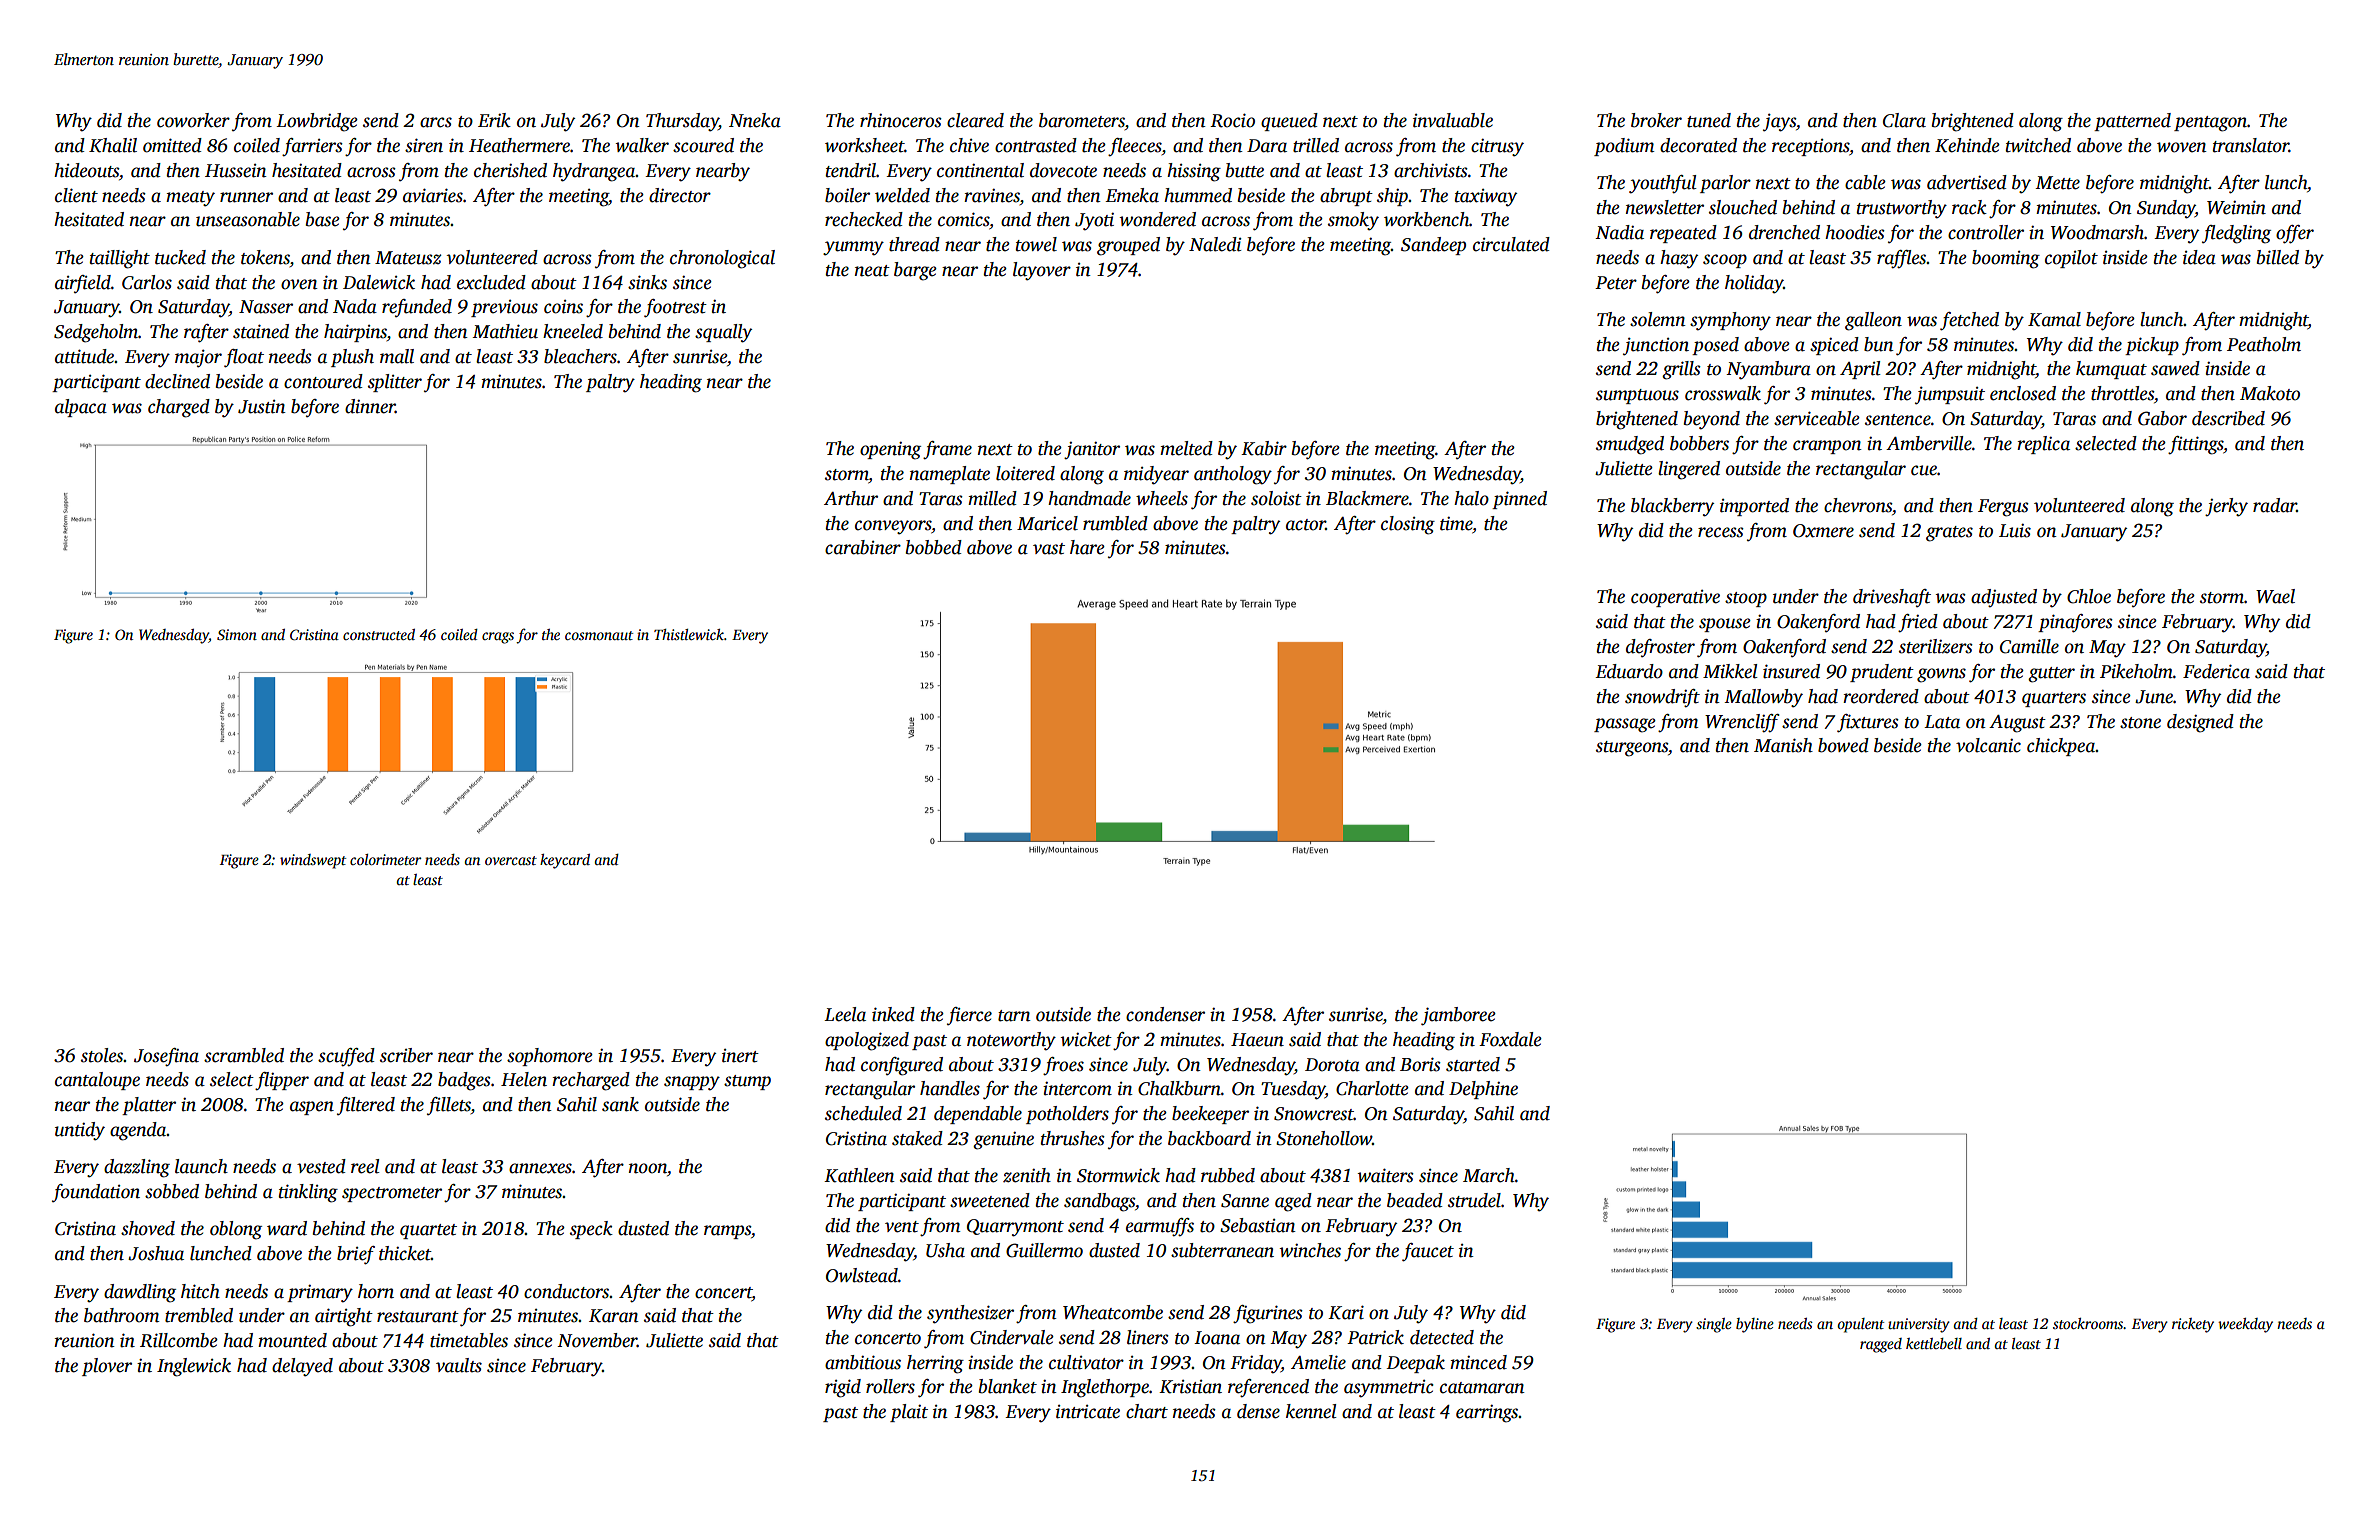  What do you see at coordinates (1709, 120) in the screenshot?
I see `tuned` at bounding box center [1709, 120].
